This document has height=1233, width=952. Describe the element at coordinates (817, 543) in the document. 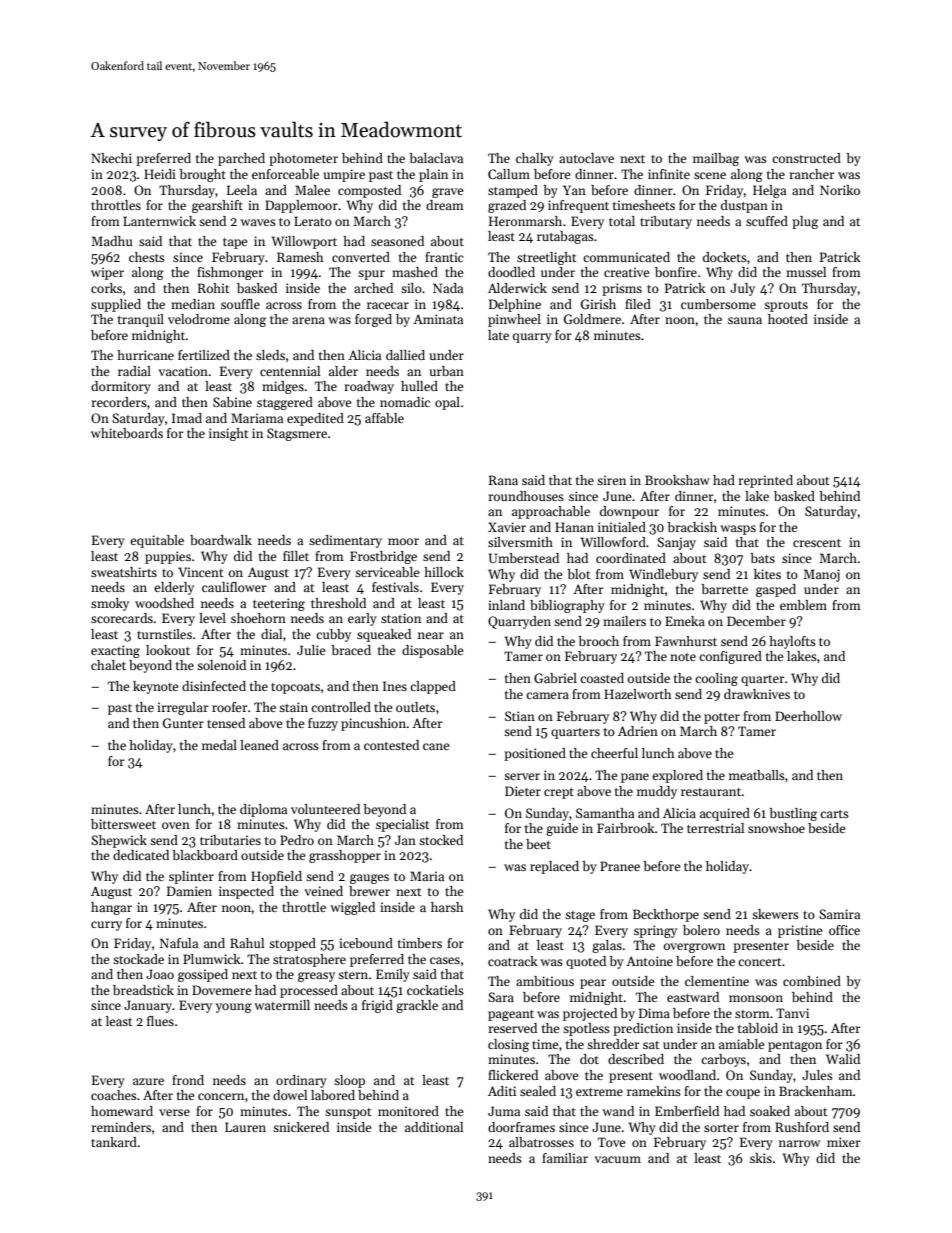

I see `crescent` at that location.
